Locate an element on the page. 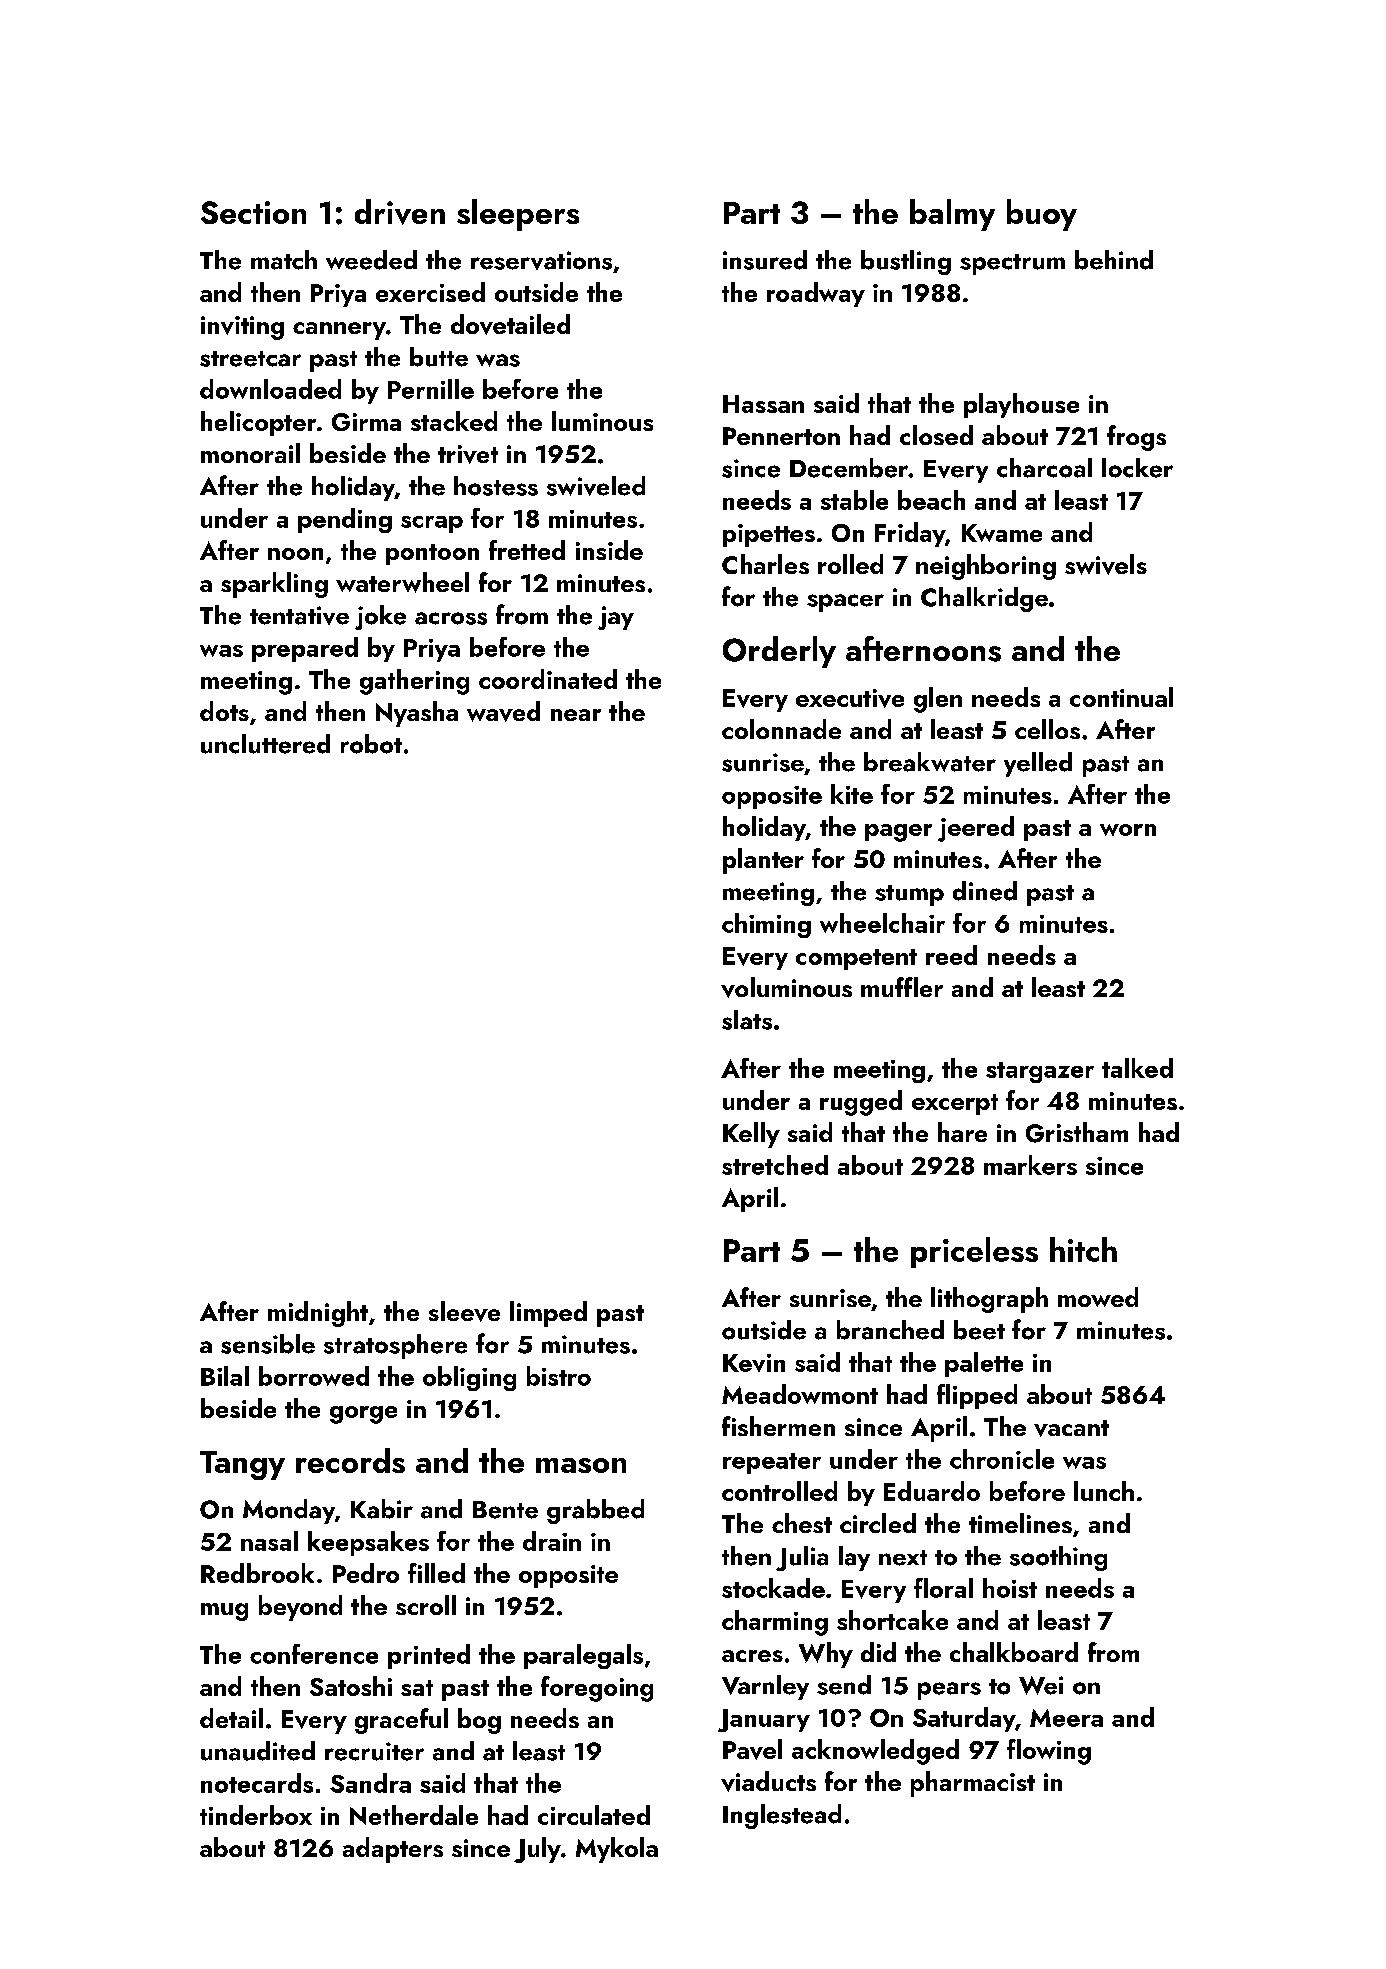  Chalkridge is located at coordinates (984, 599).
